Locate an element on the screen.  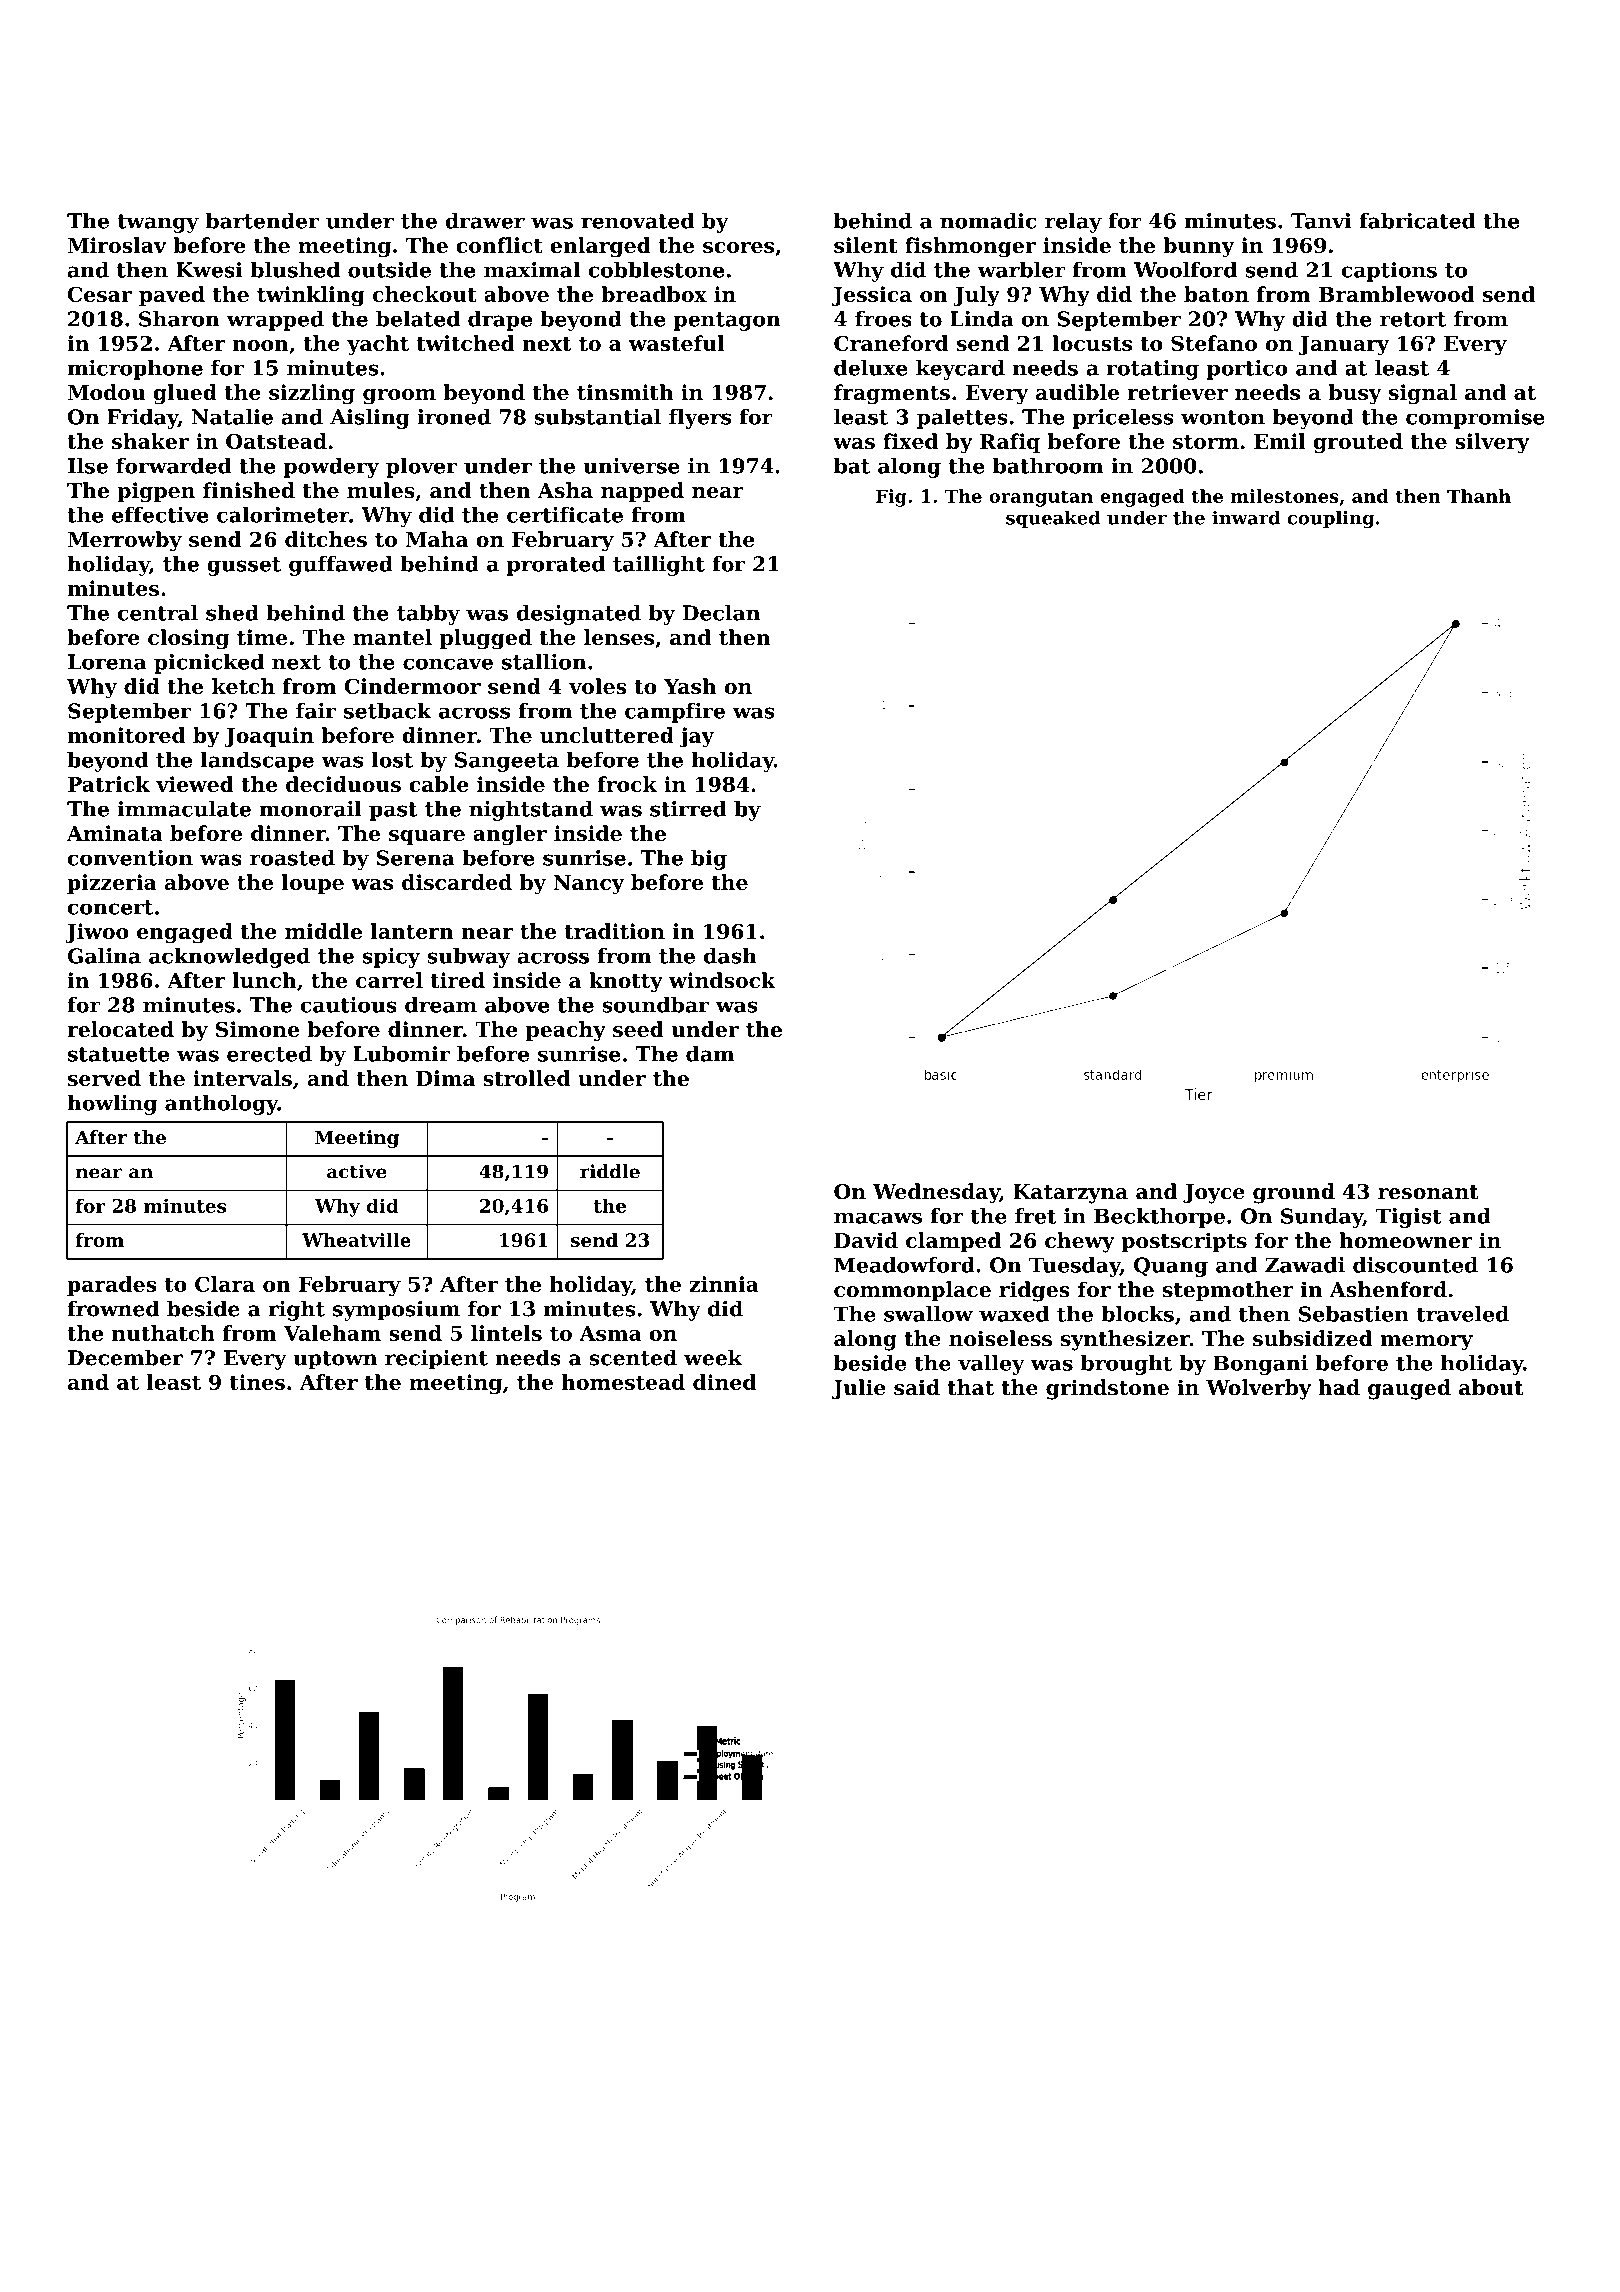
tines is located at coordinates (257, 1382).
